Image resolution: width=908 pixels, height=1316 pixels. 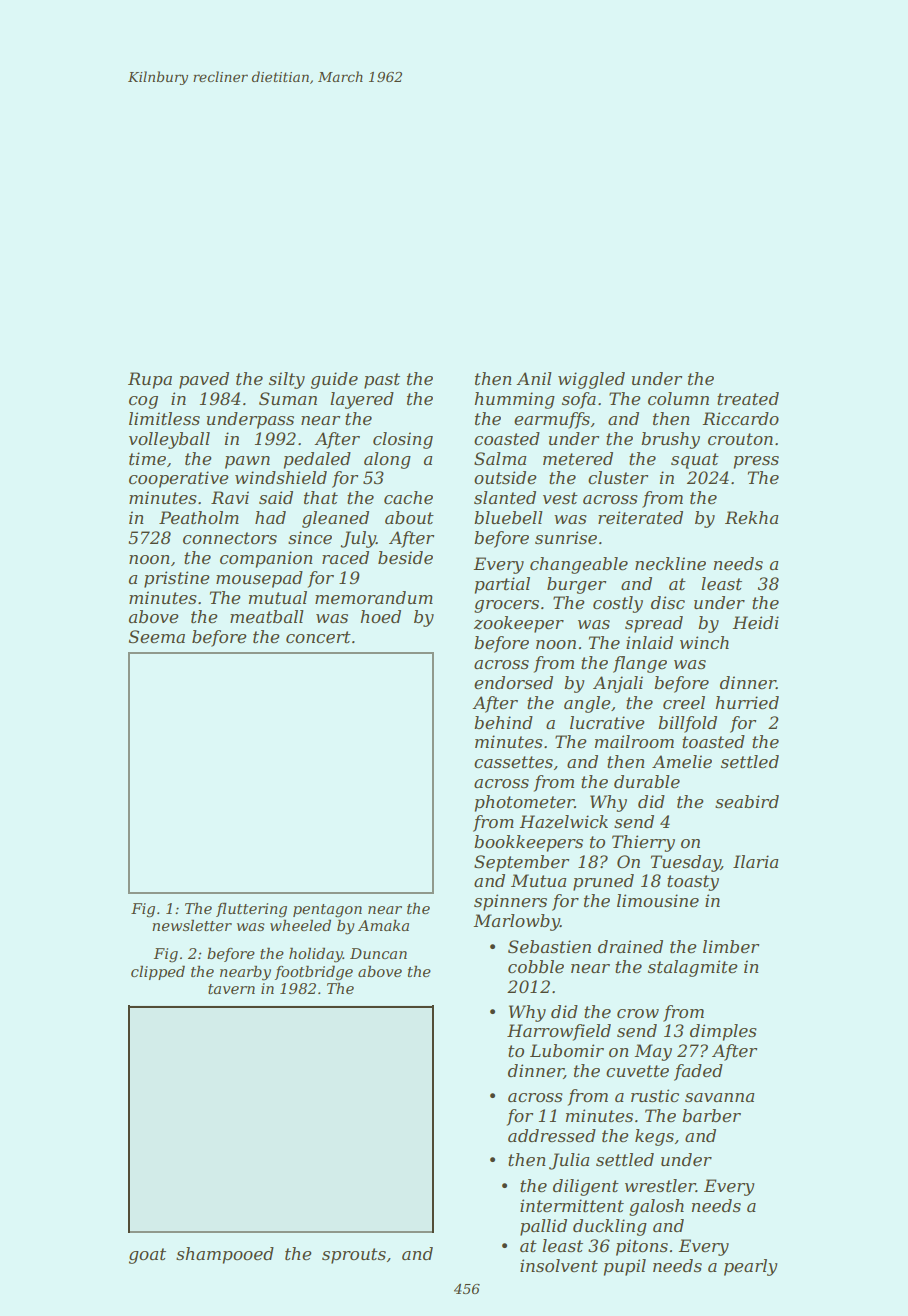 I want to click on past, so click(x=382, y=381).
